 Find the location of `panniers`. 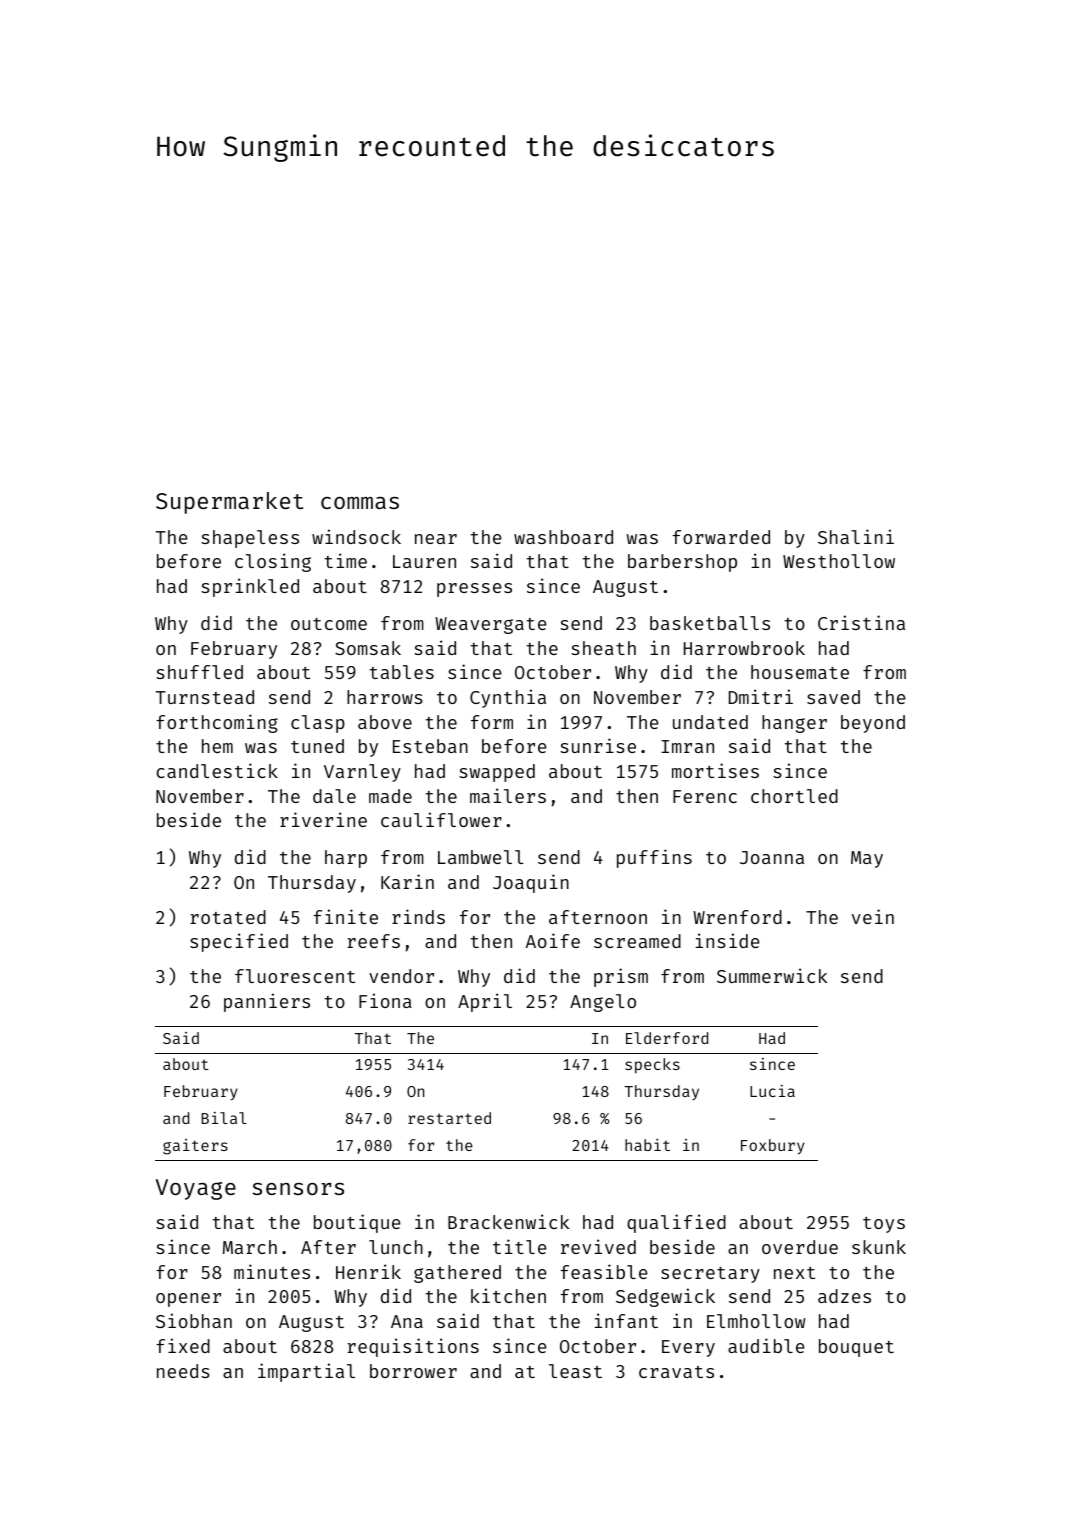

panniers is located at coordinates (267, 1002).
